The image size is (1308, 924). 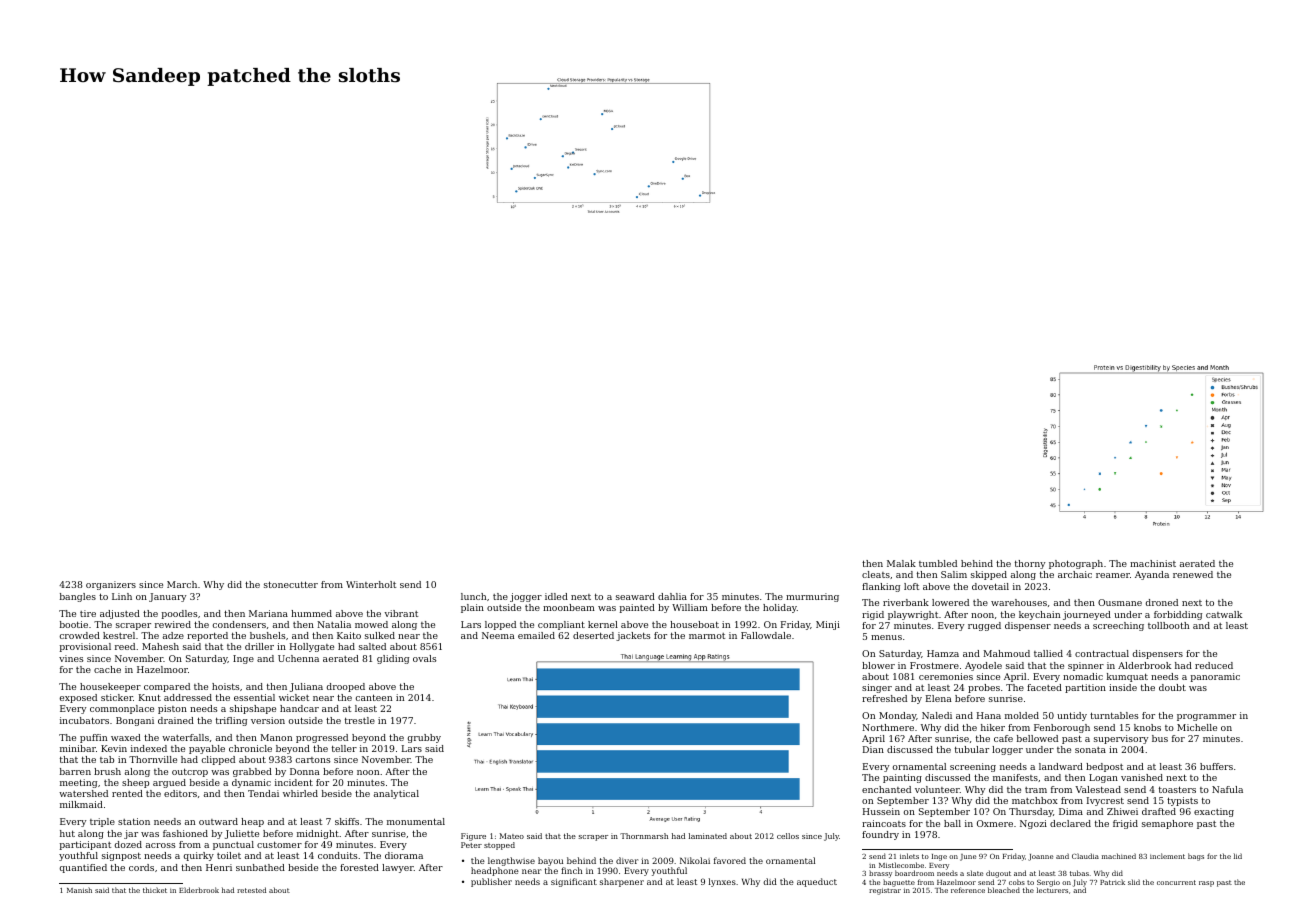 I want to click on commonplace, so click(x=122, y=709).
